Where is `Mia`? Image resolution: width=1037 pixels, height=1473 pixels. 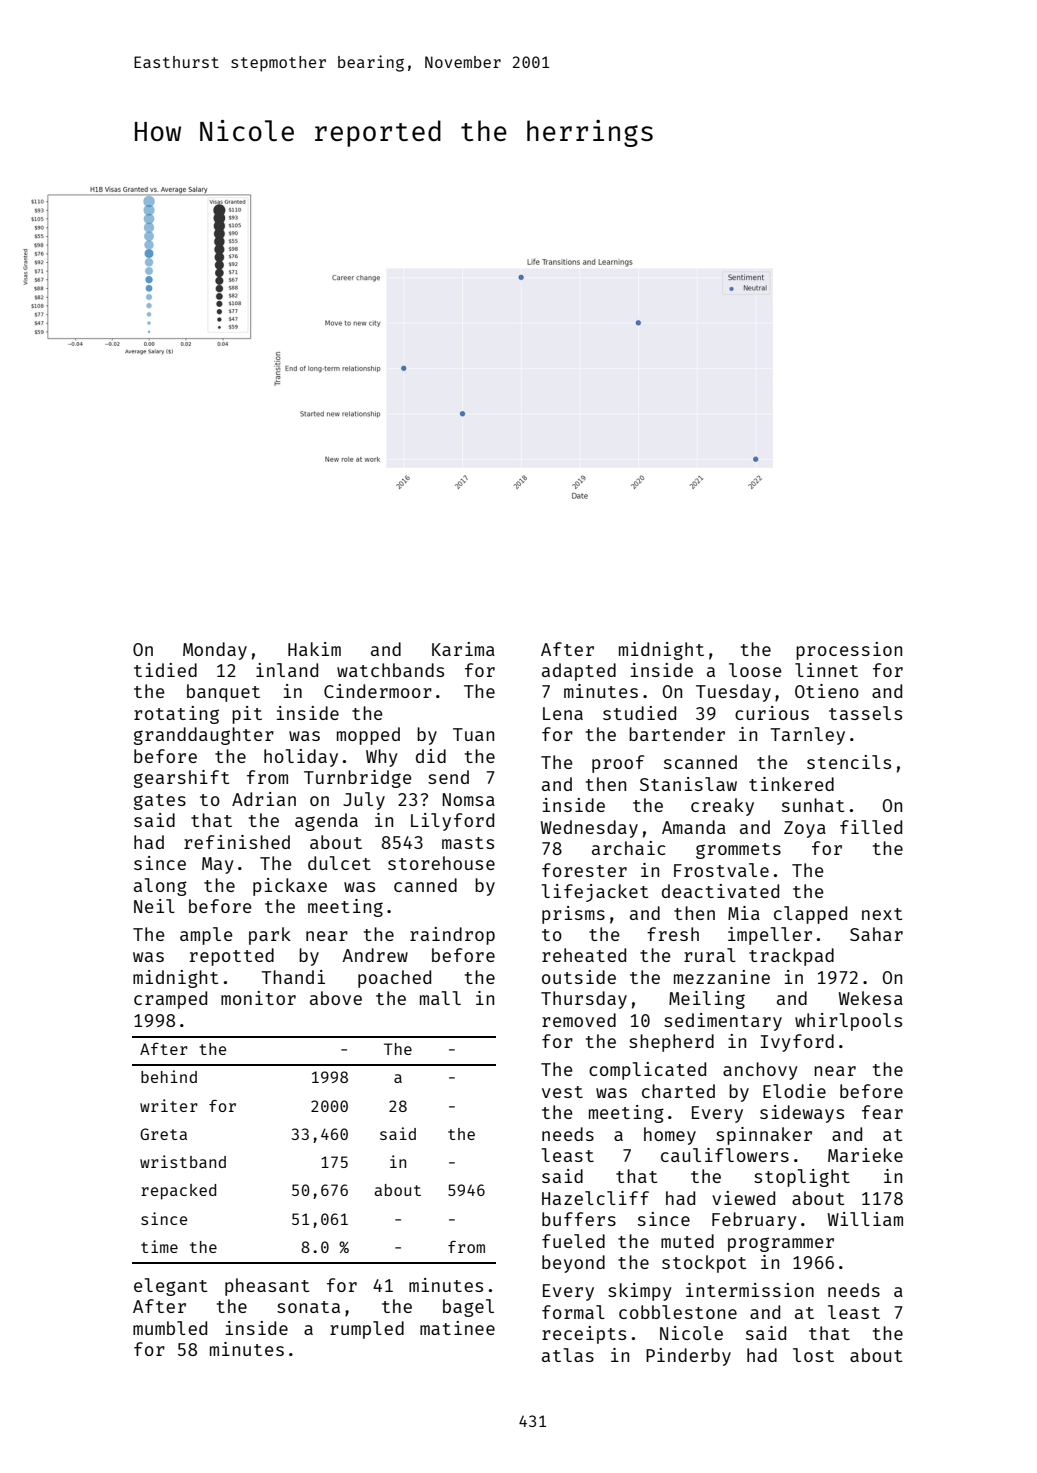 Mia is located at coordinates (744, 913).
